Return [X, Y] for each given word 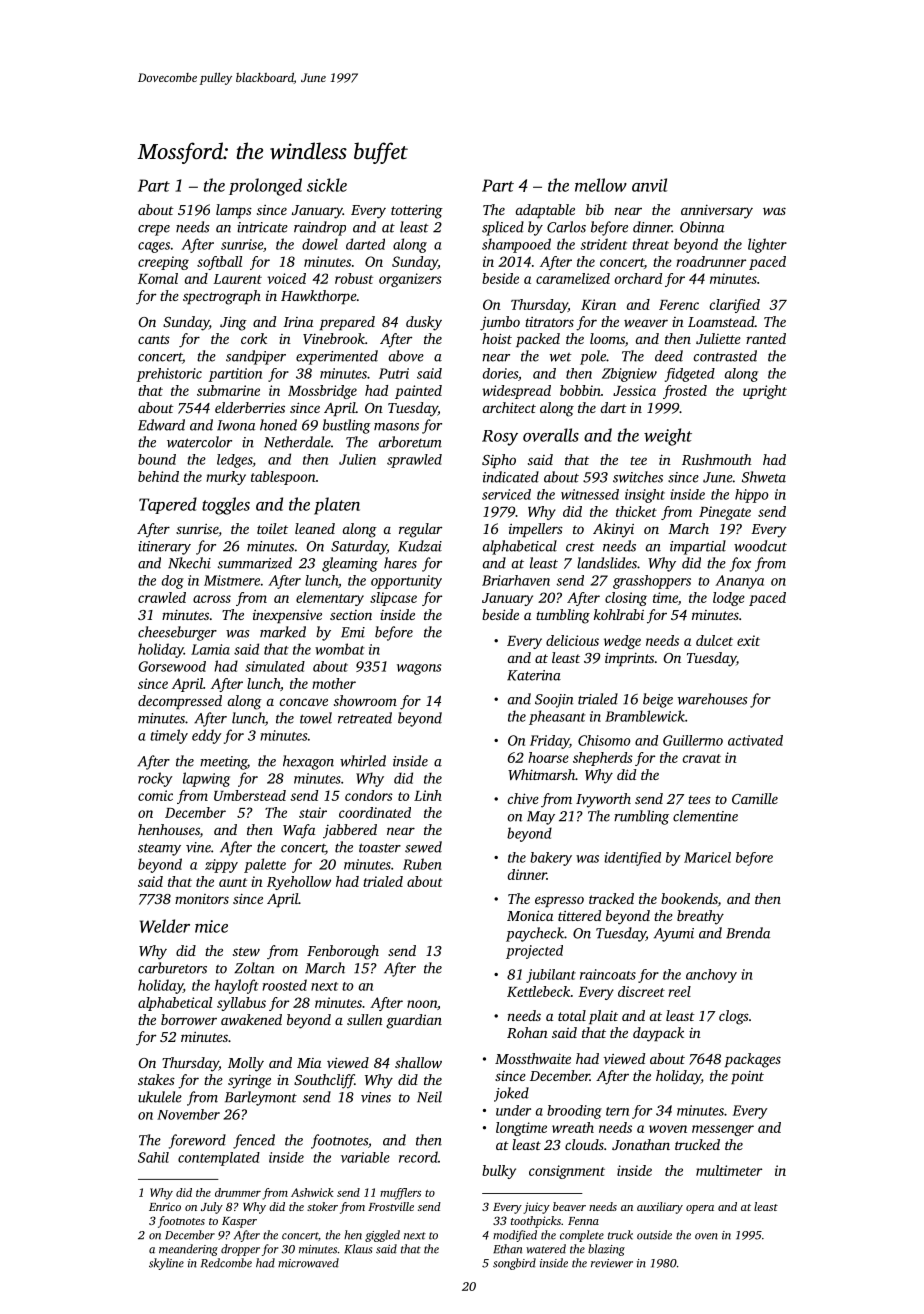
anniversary [717, 211]
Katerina [534, 675]
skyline [166, 1264]
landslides [607, 563]
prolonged [265, 187]
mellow [601, 185]
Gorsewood [172, 666]
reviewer [612, 1263]
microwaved [308, 1263]
